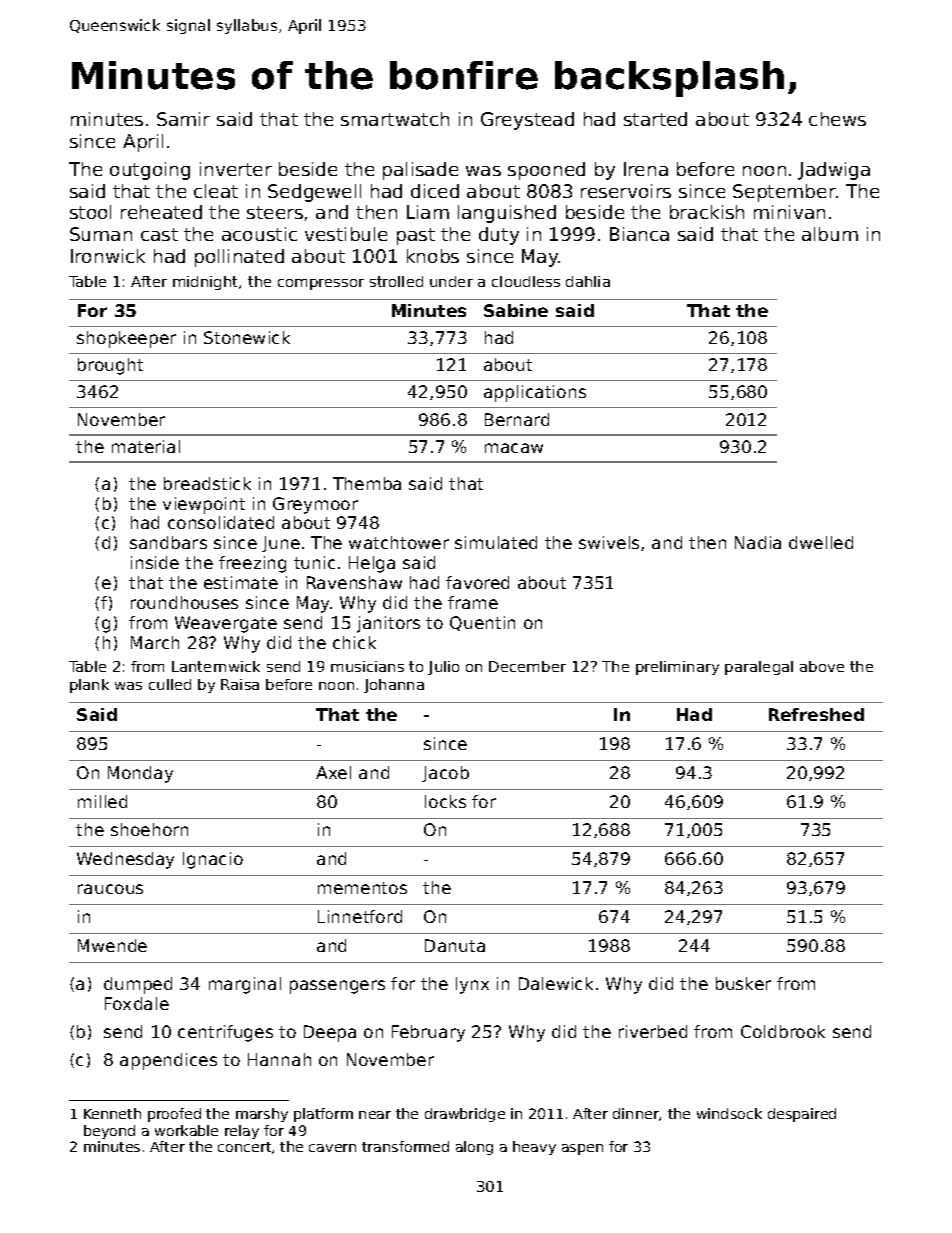 Image resolution: width=952 pixels, height=1233 pixels. What do you see at coordinates (837, 119) in the document?
I see `chews` at bounding box center [837, 119].
